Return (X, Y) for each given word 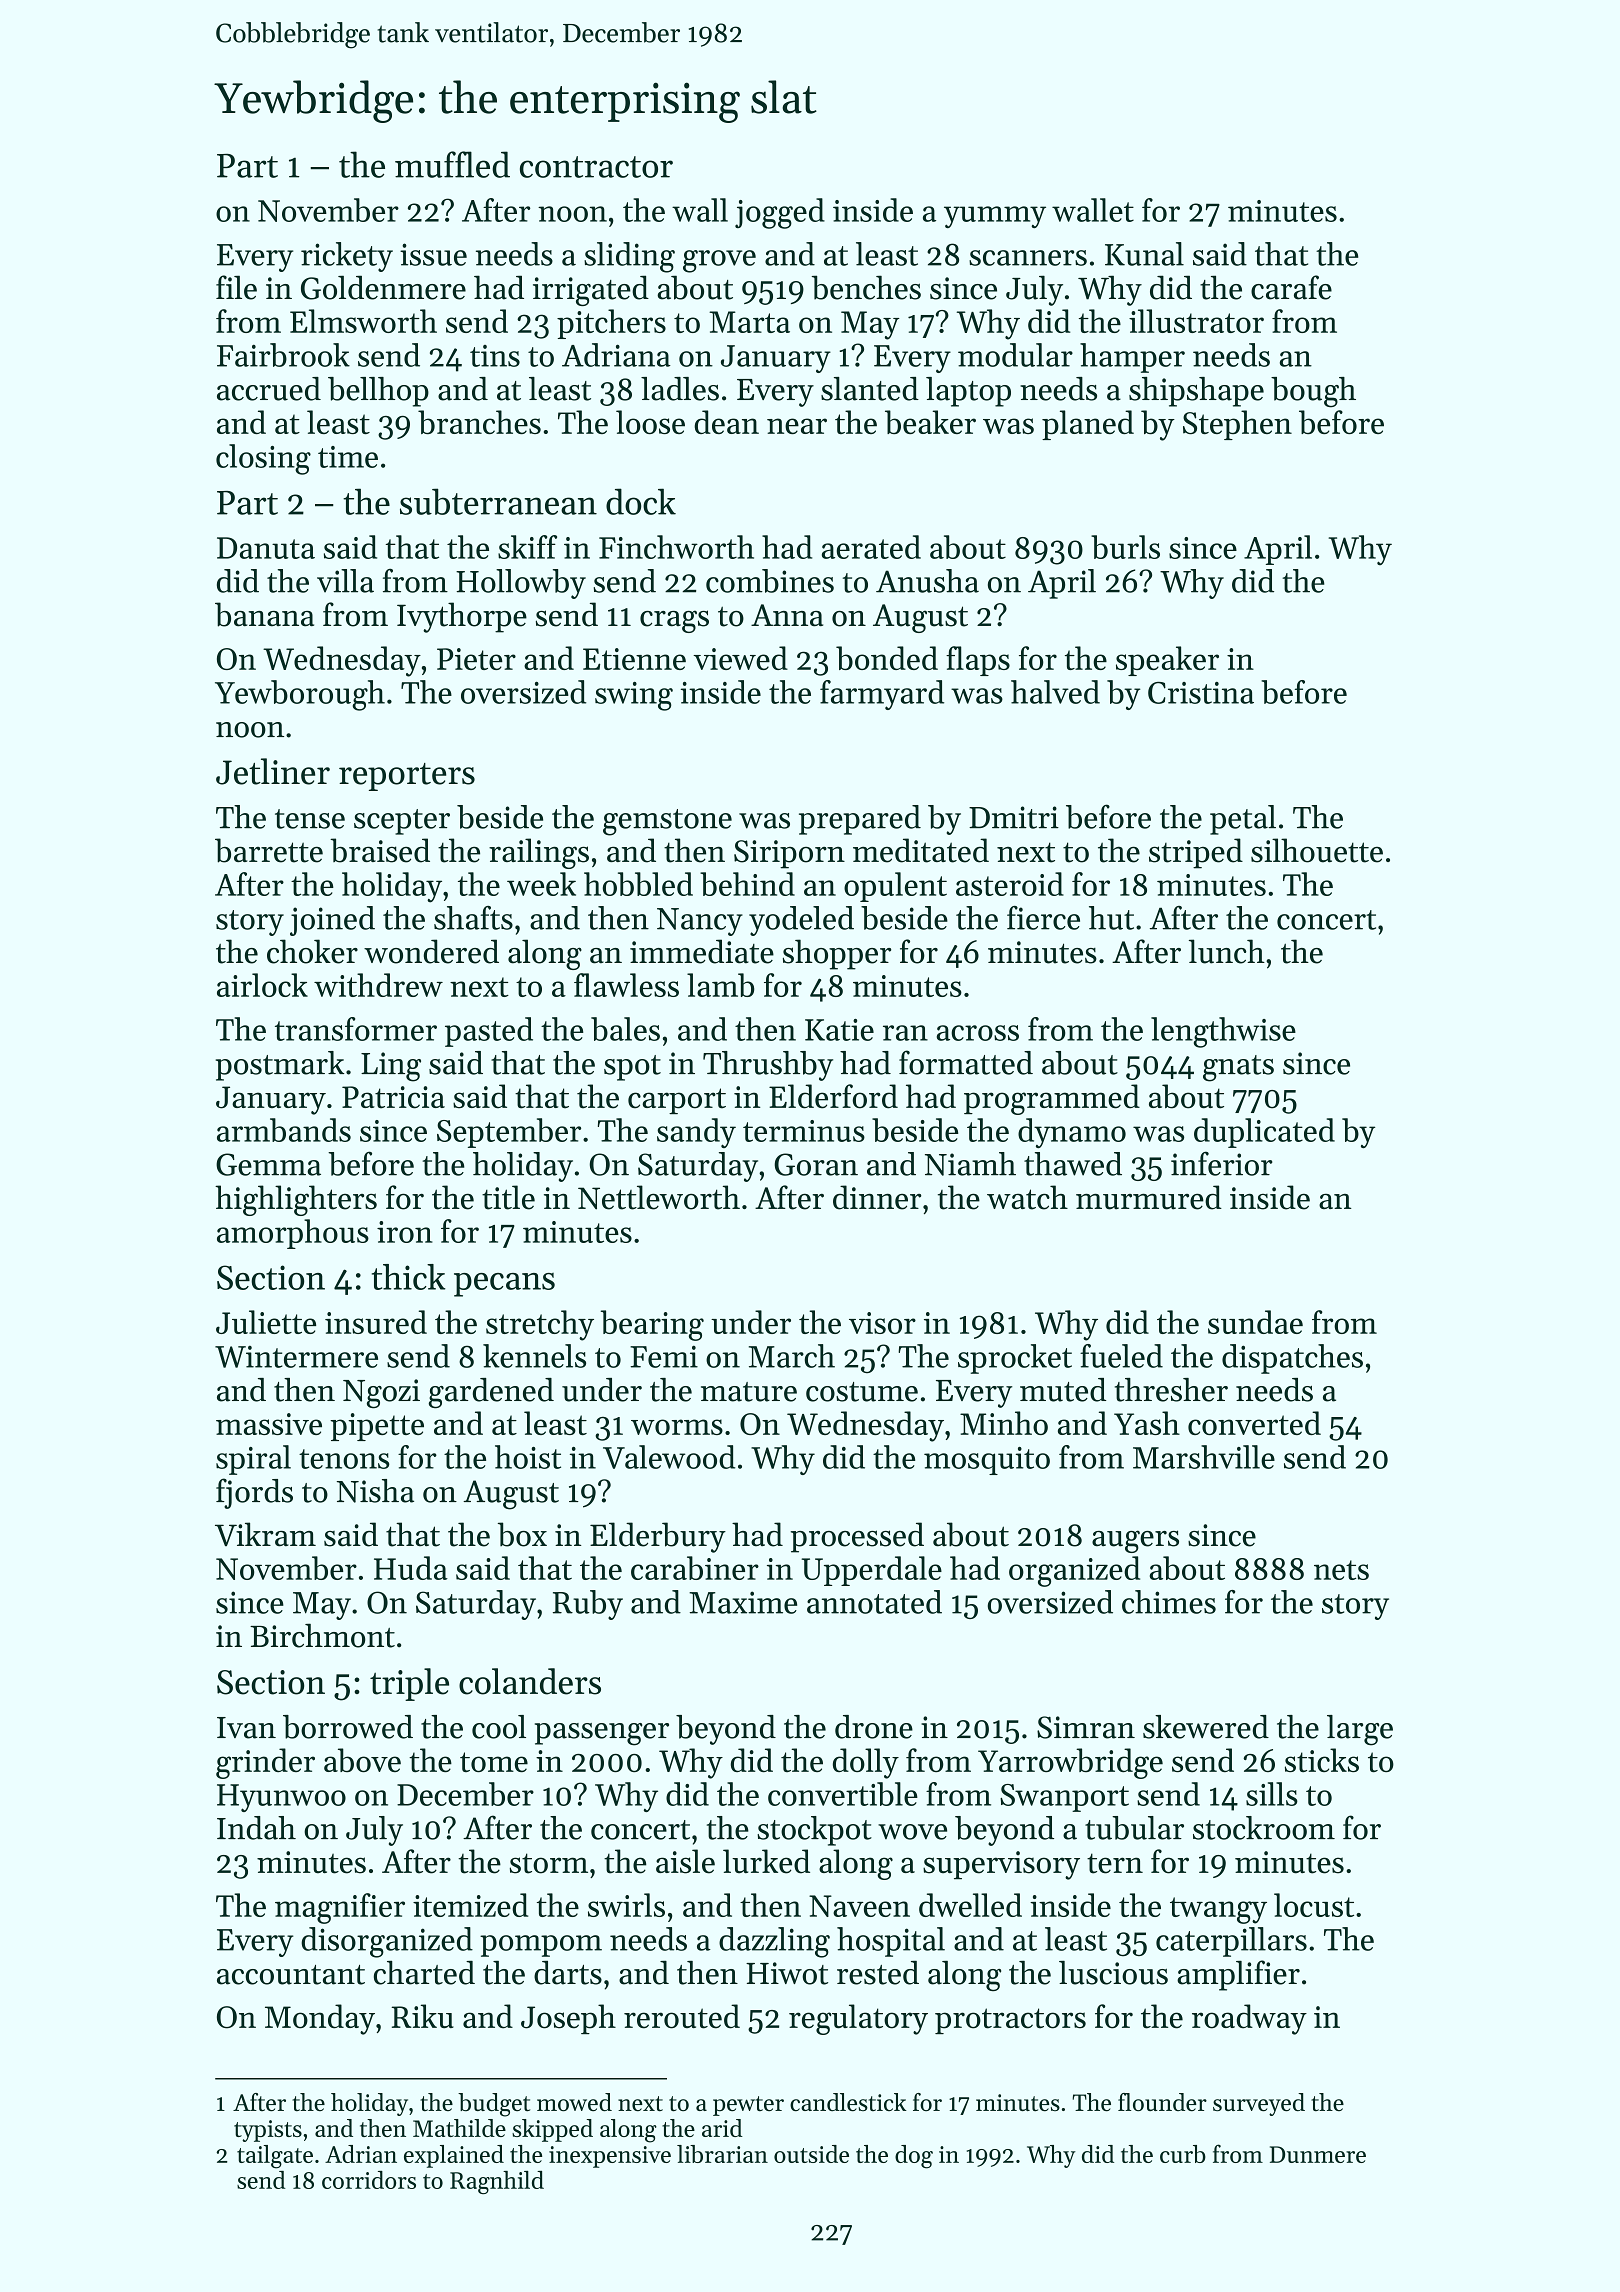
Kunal (1144, 254)
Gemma (268, 1164)
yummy (995, 217)
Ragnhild (497, 2182)
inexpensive (610, 2157)
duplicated (1264, 1133)
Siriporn (789, 854)
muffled (452, 164)
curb (1183, 2154)
